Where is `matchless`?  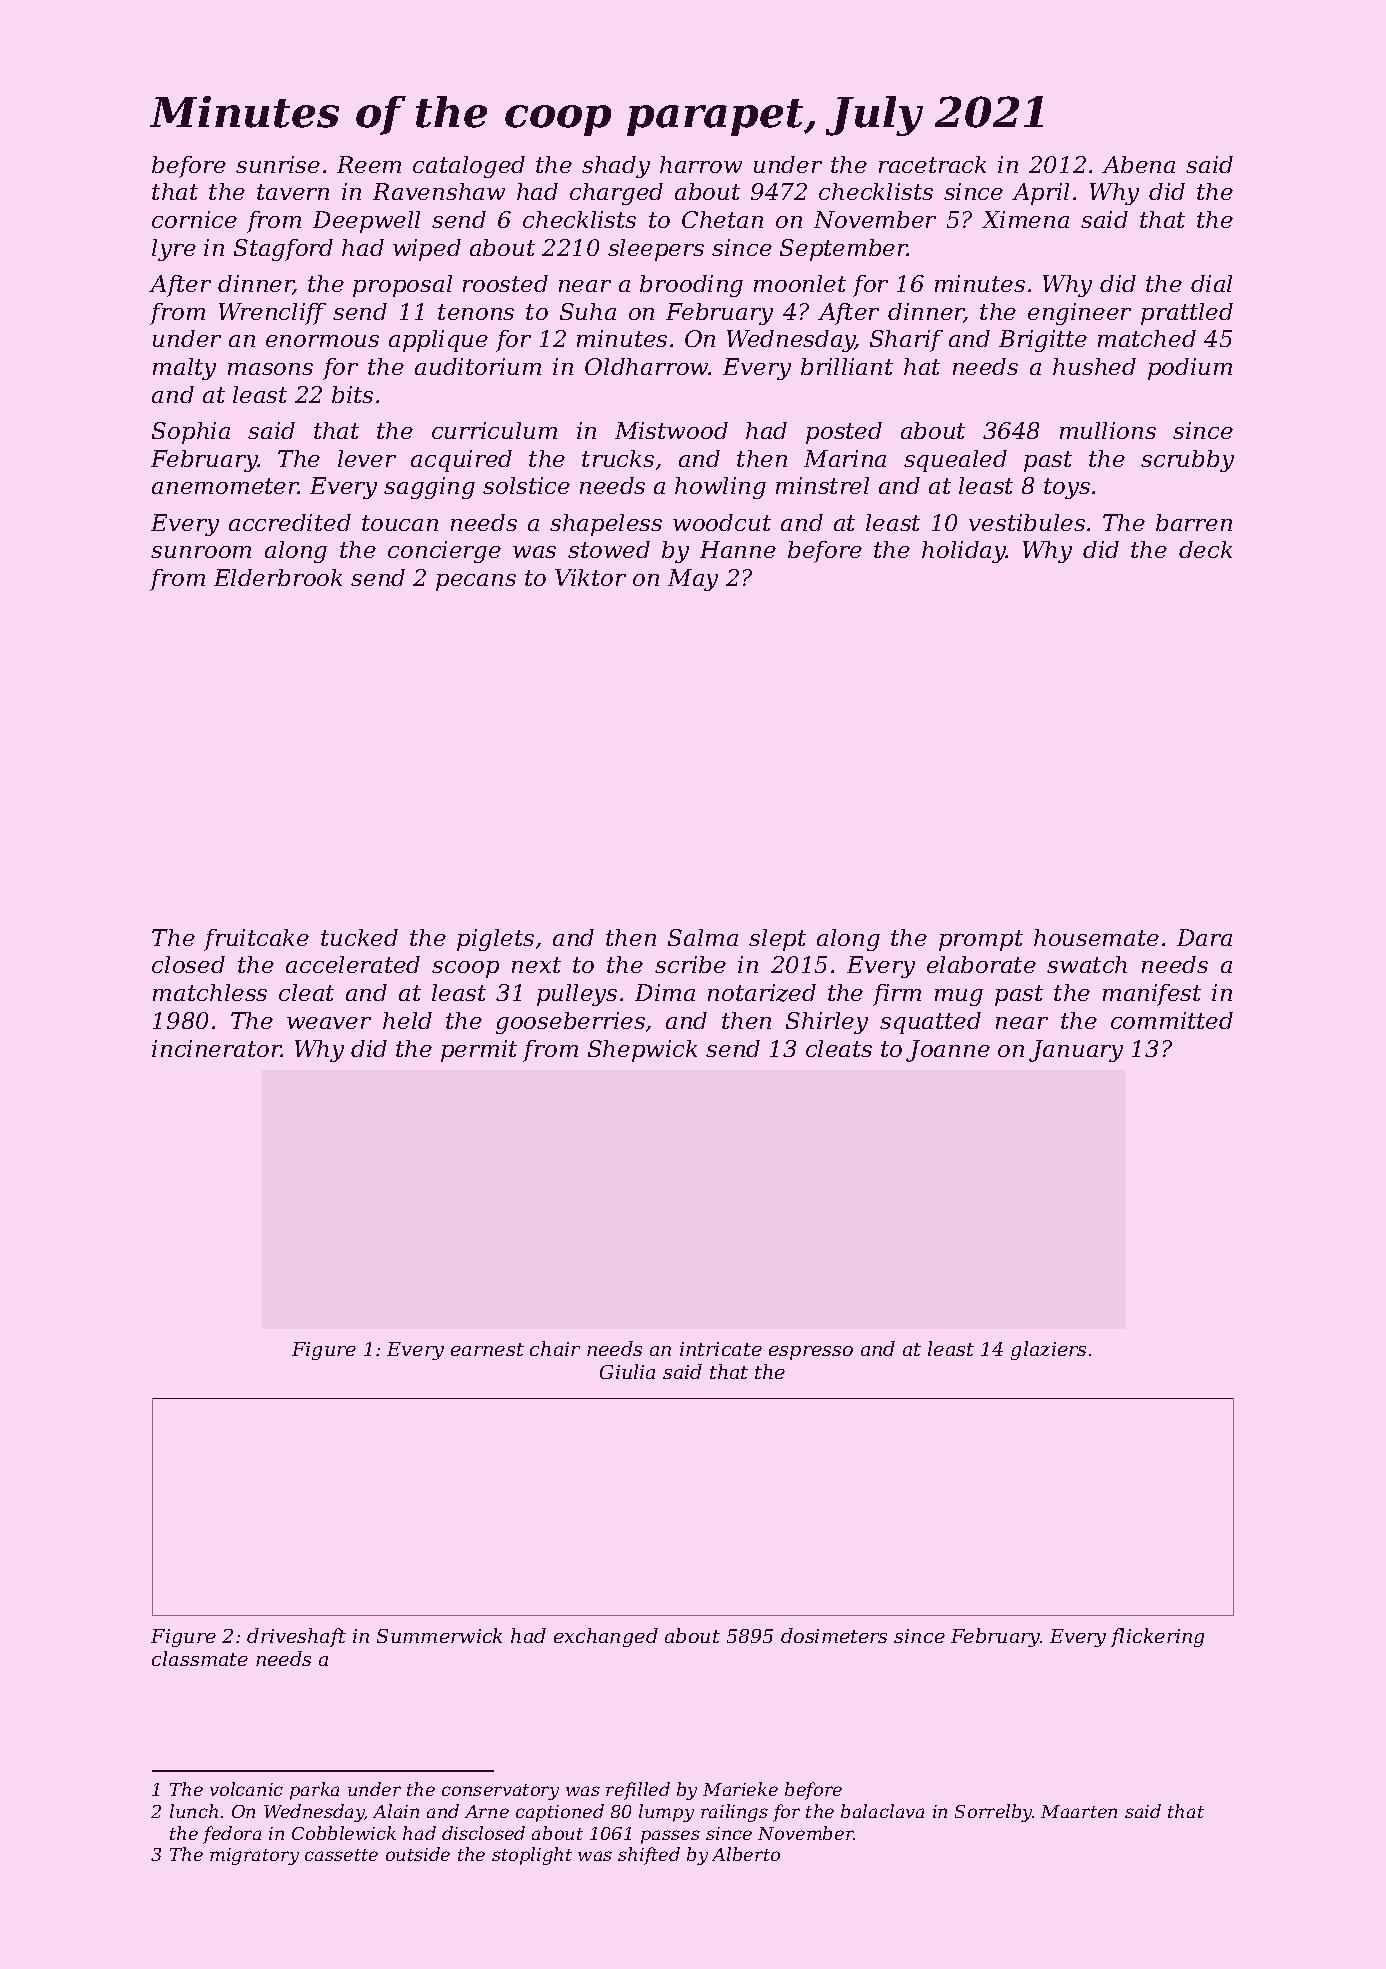
matchless is located at coordinates (210, 992).
